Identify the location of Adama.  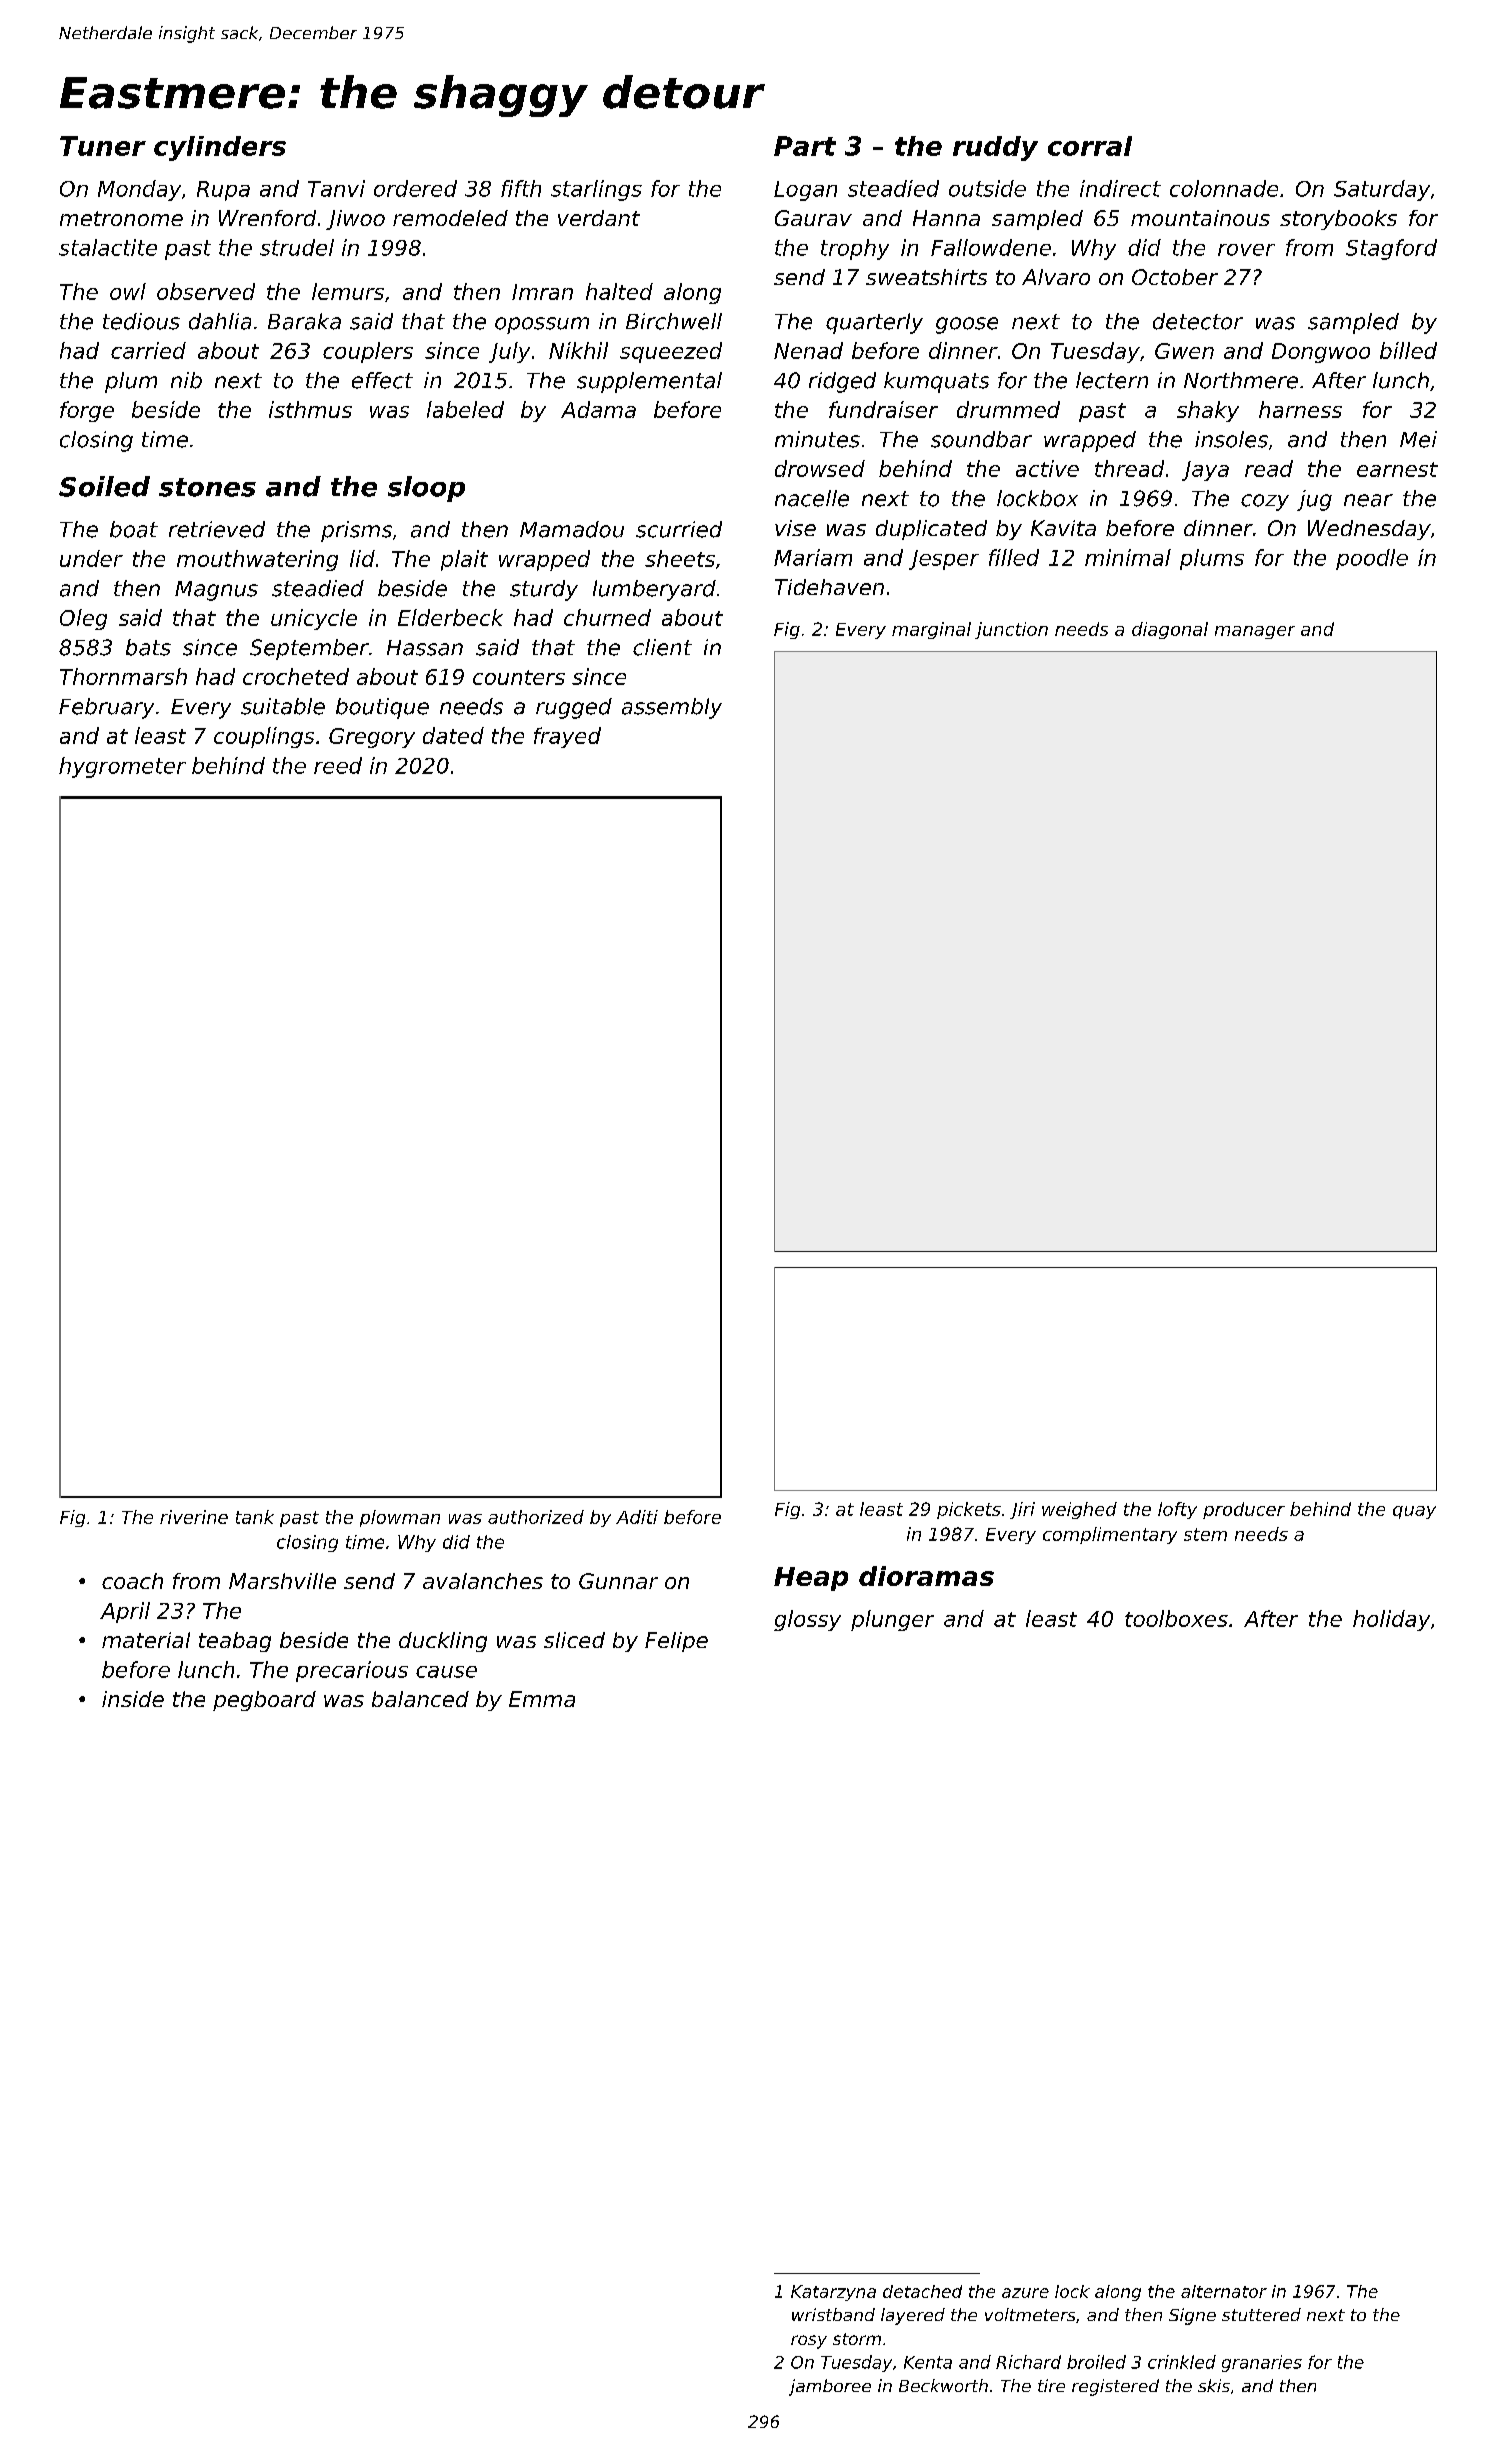
(598, 409).
